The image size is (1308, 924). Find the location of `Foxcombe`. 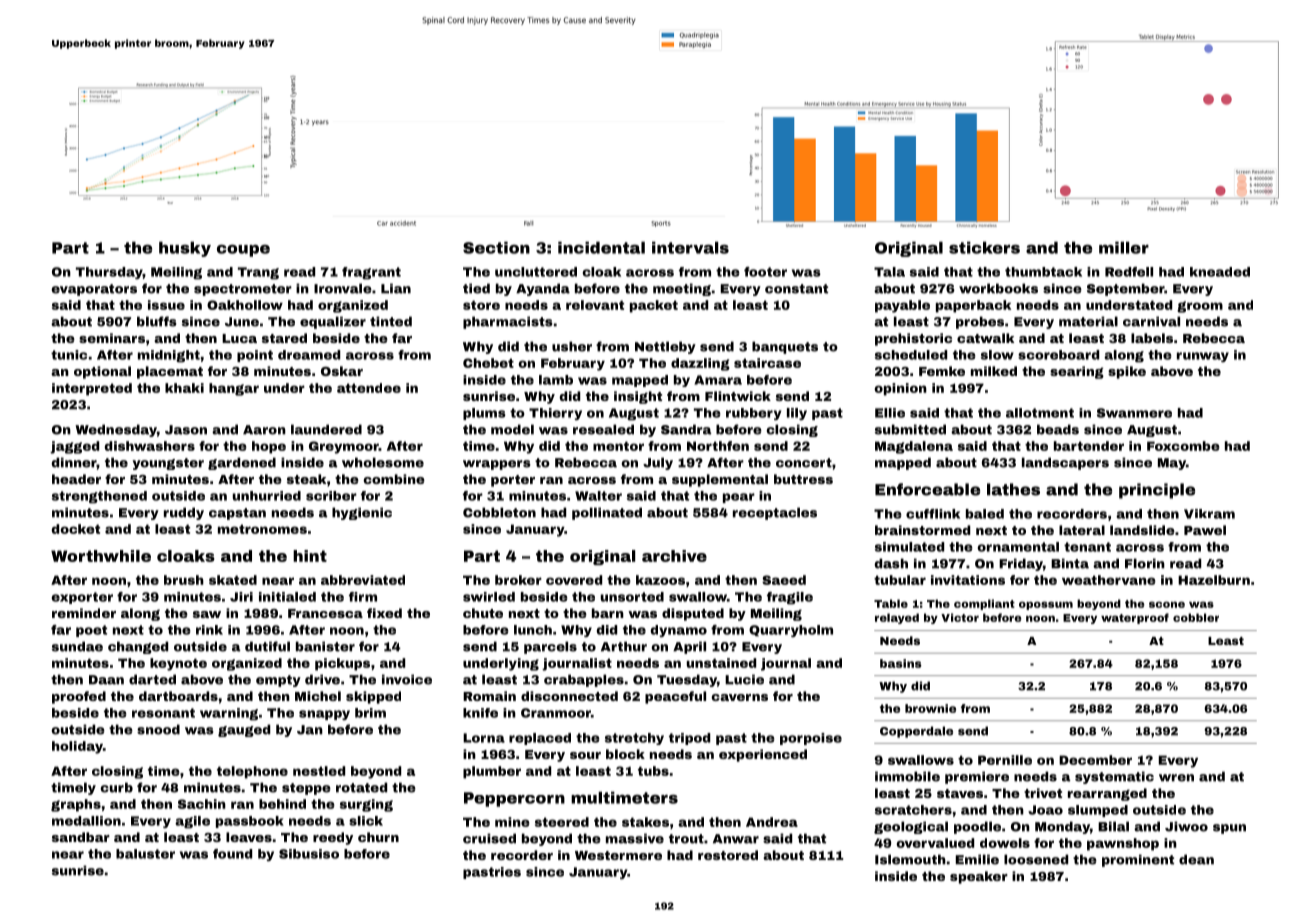

Foxcombe is located at coordinates (1183, 446).
